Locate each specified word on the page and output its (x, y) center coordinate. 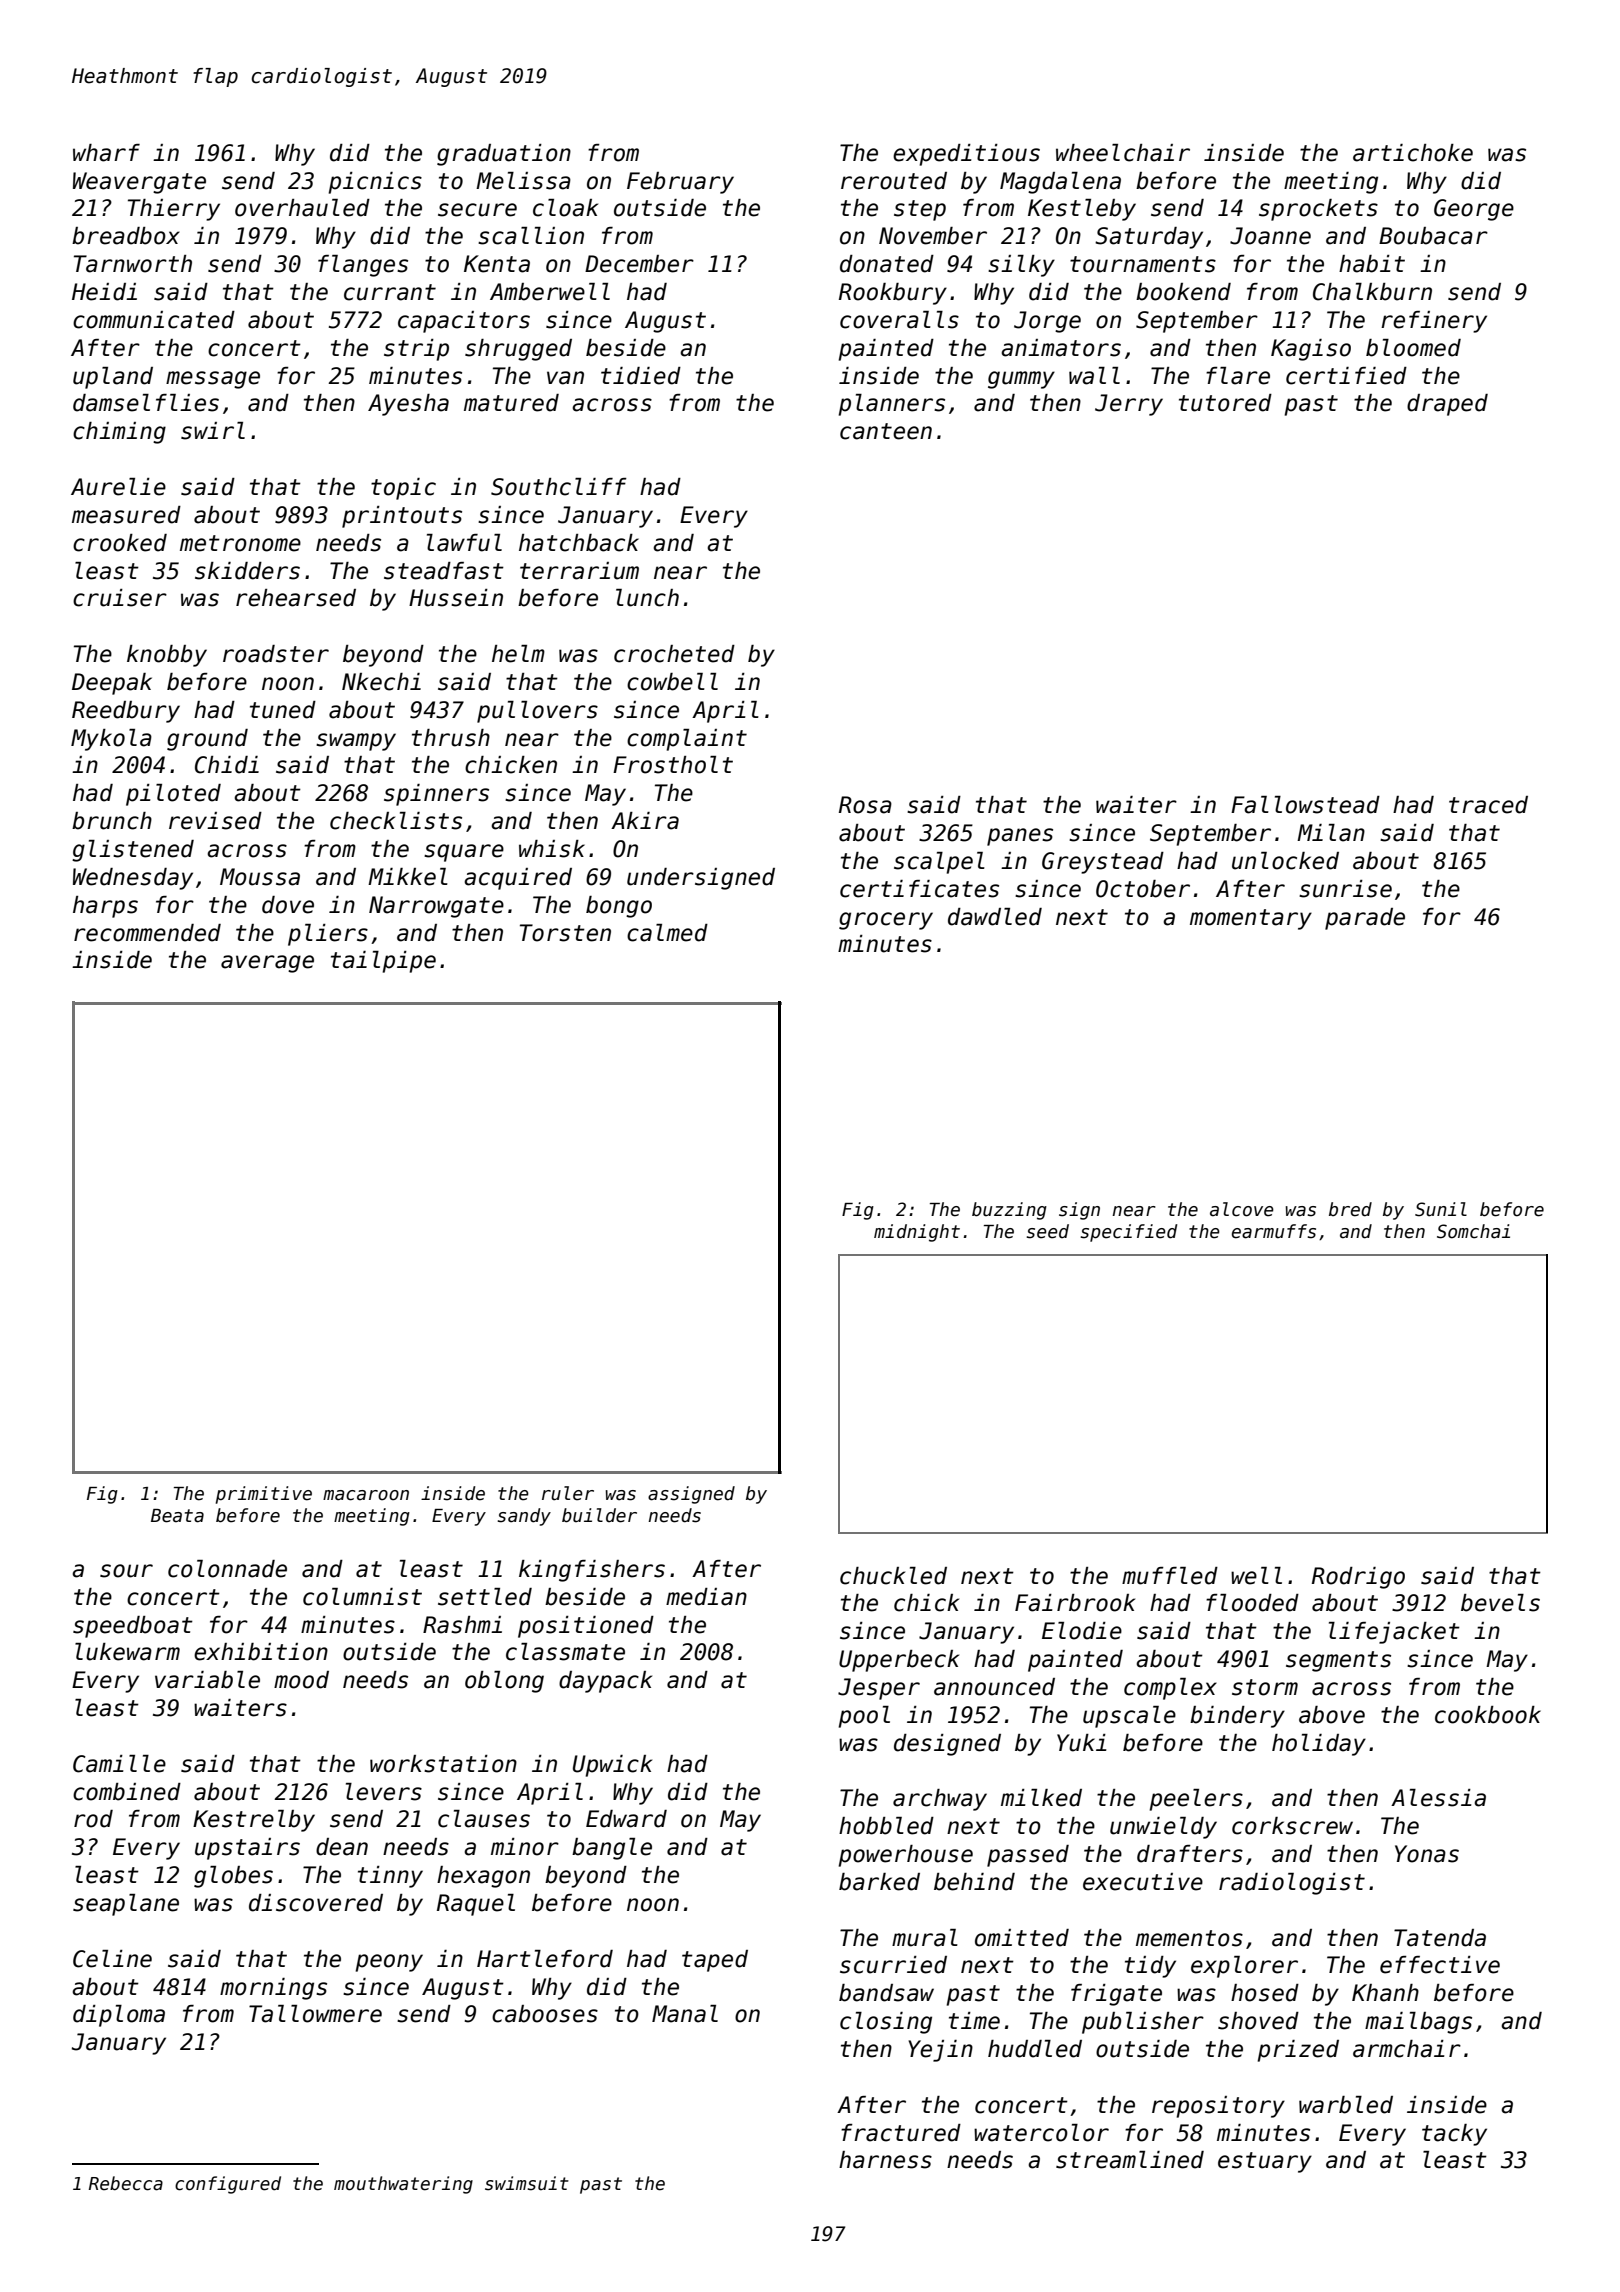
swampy (356, 742)
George (1474, 210)
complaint (687, 740)
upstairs (247, 1849)
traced (1488, 805)
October (1143, 889)
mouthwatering (403, 2185)
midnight (917, 1233)
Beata (177, 1516)
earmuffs (1274, 1231)
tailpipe (383, 962)
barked (879, 1882)
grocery (886, 921)
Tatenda (1440, 1938)
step (920, 210)
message (213, 380)
